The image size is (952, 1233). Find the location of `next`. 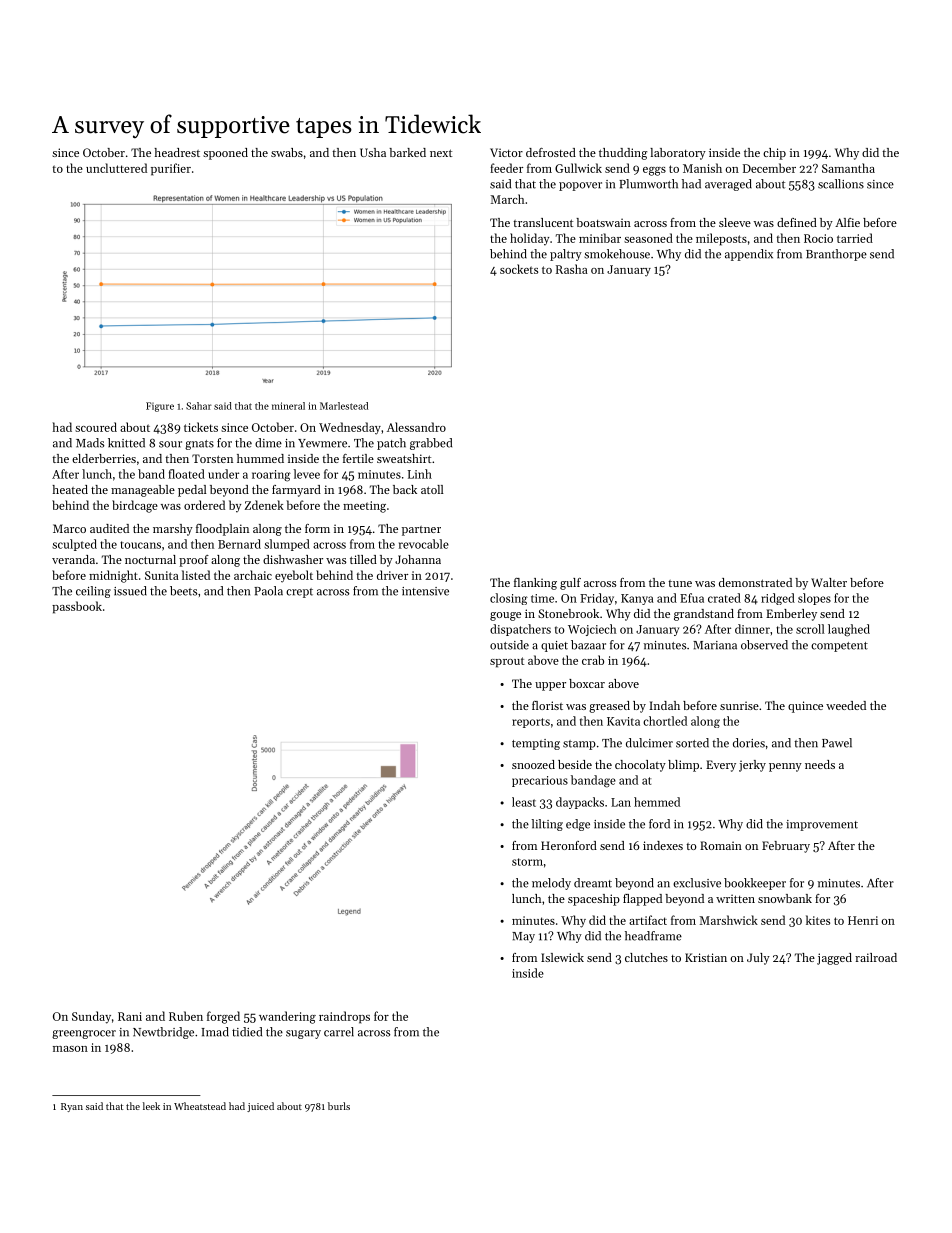

next is located at coordinates (441, 153).
